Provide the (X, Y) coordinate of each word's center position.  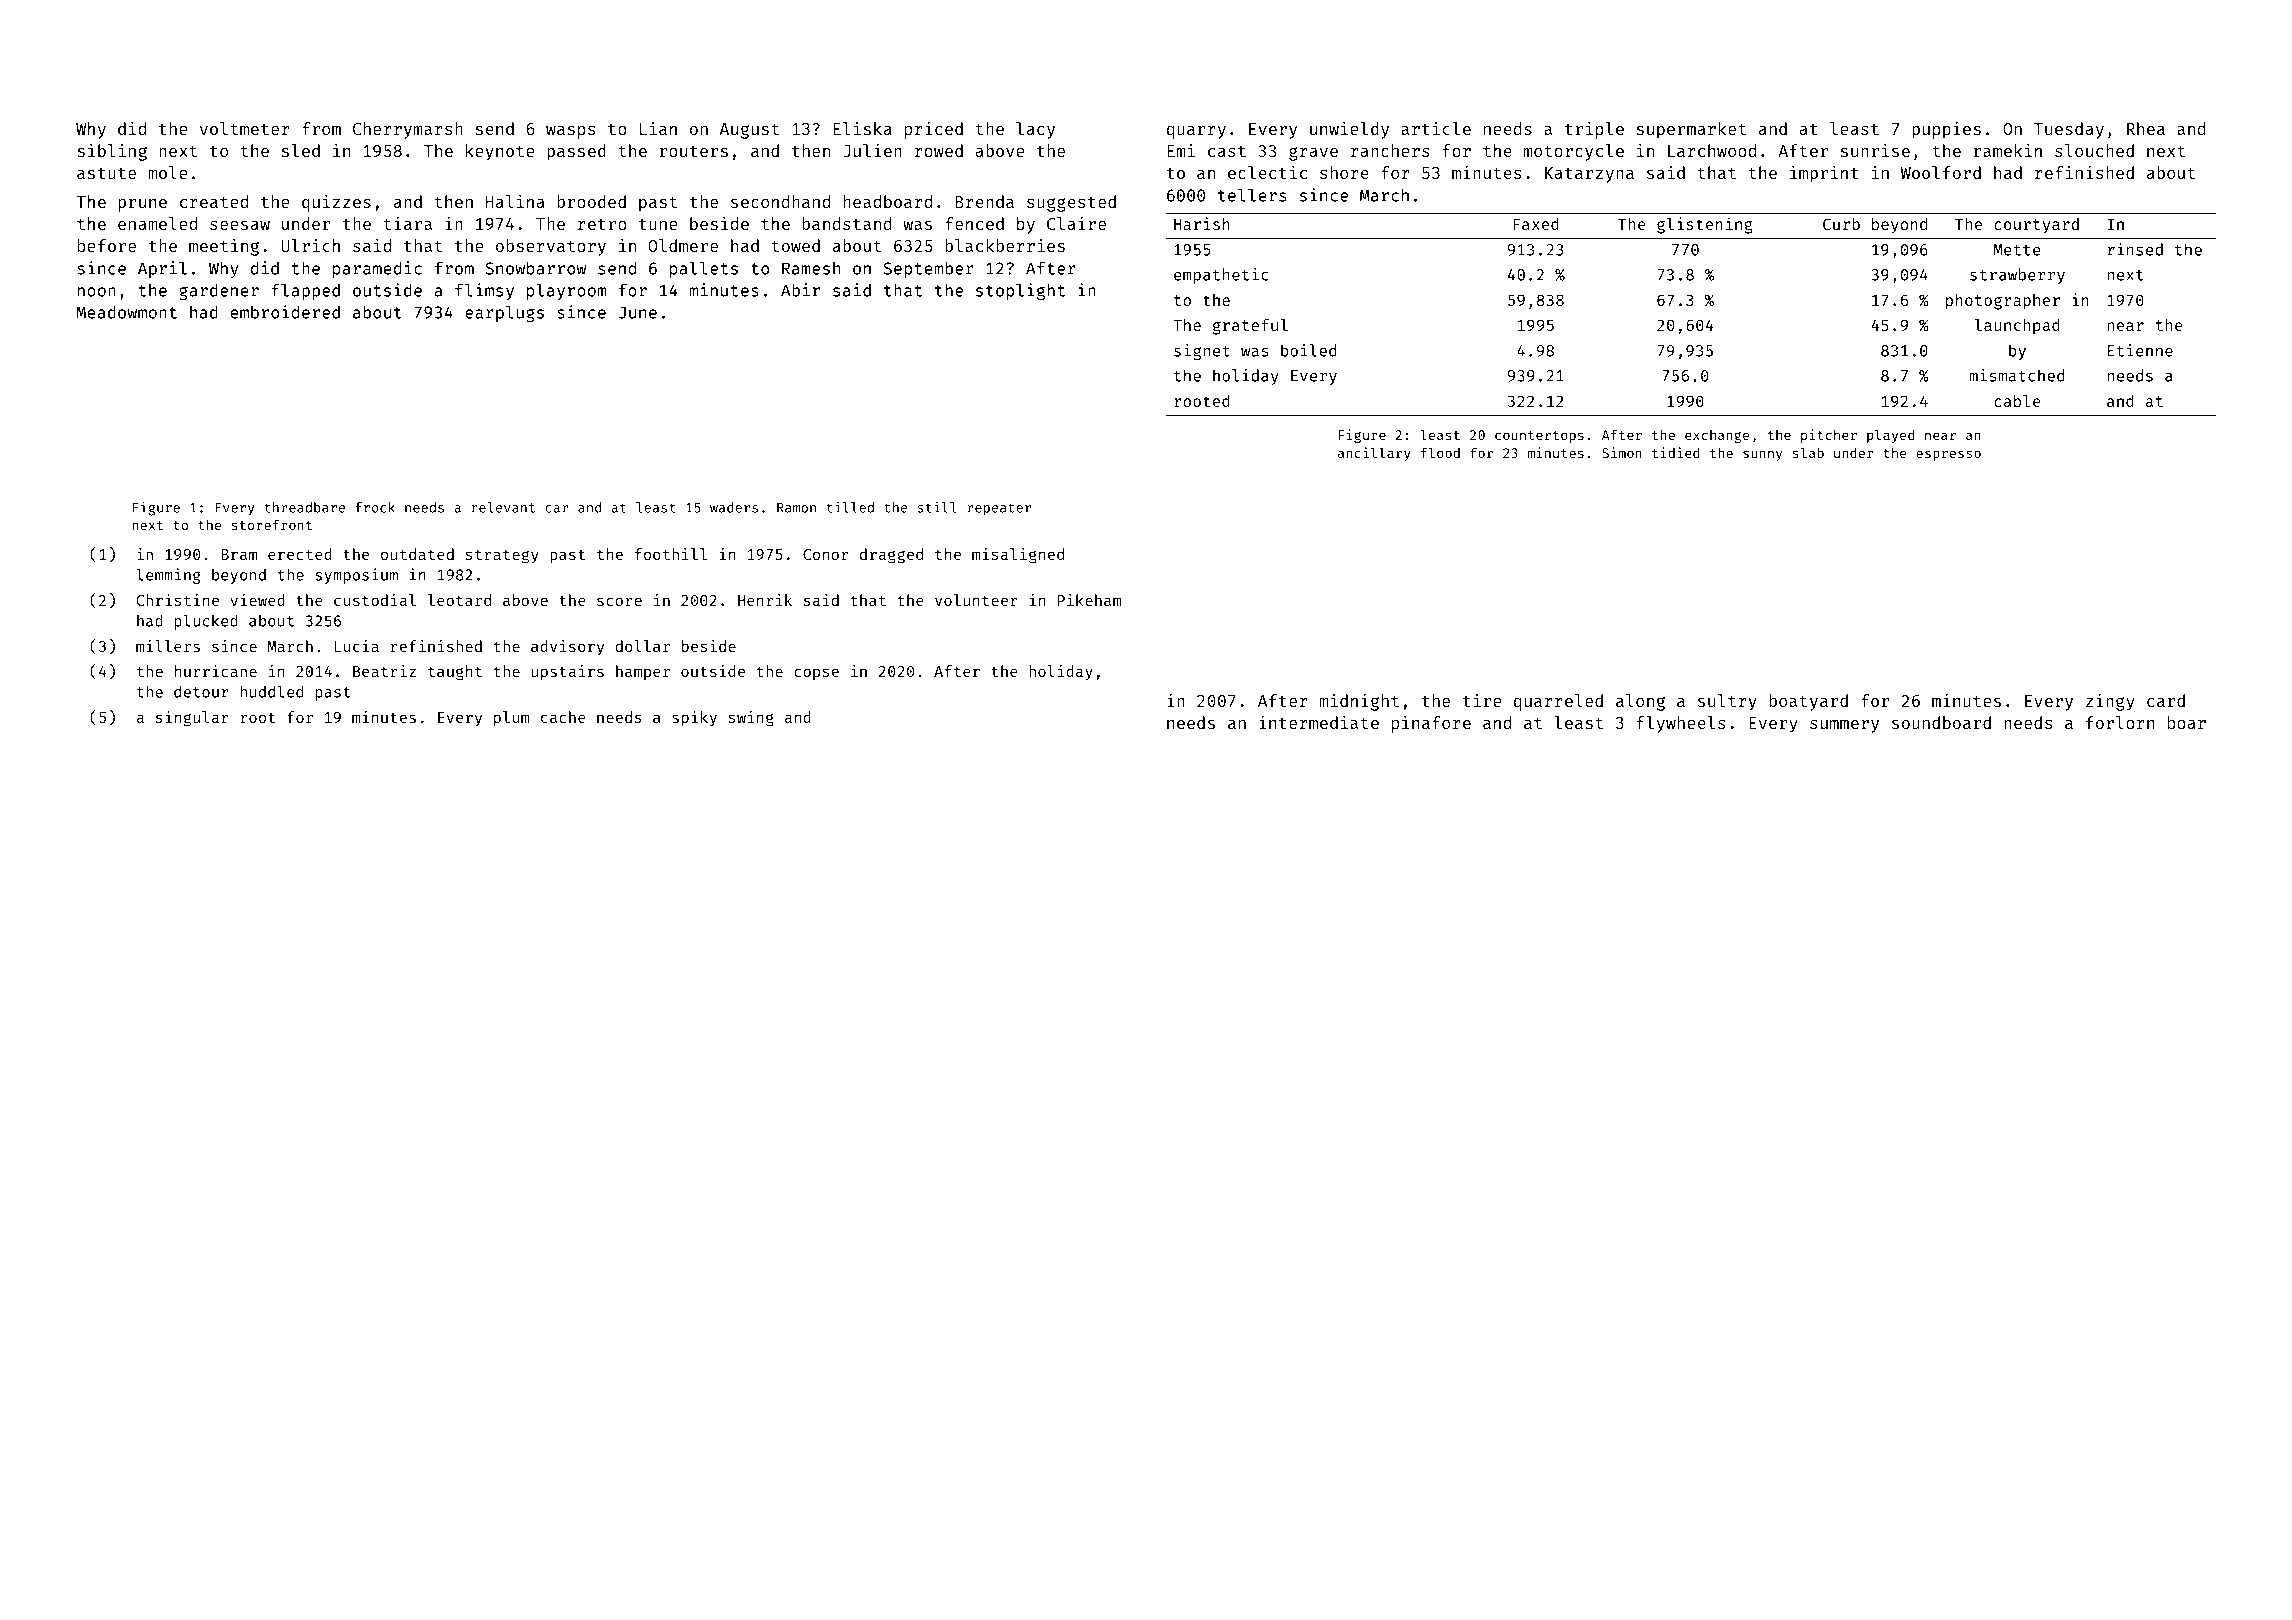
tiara (408, 223)
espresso (1948, 455)
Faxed (1536, 224)
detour (201, 692)
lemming (168, 576)
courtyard (2036, 226)
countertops (1539, 437)
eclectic (1267, 172)
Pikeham (1089, 600)
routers (694, 151)
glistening (1705, 225)
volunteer (976, 600)
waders (734, 507)
